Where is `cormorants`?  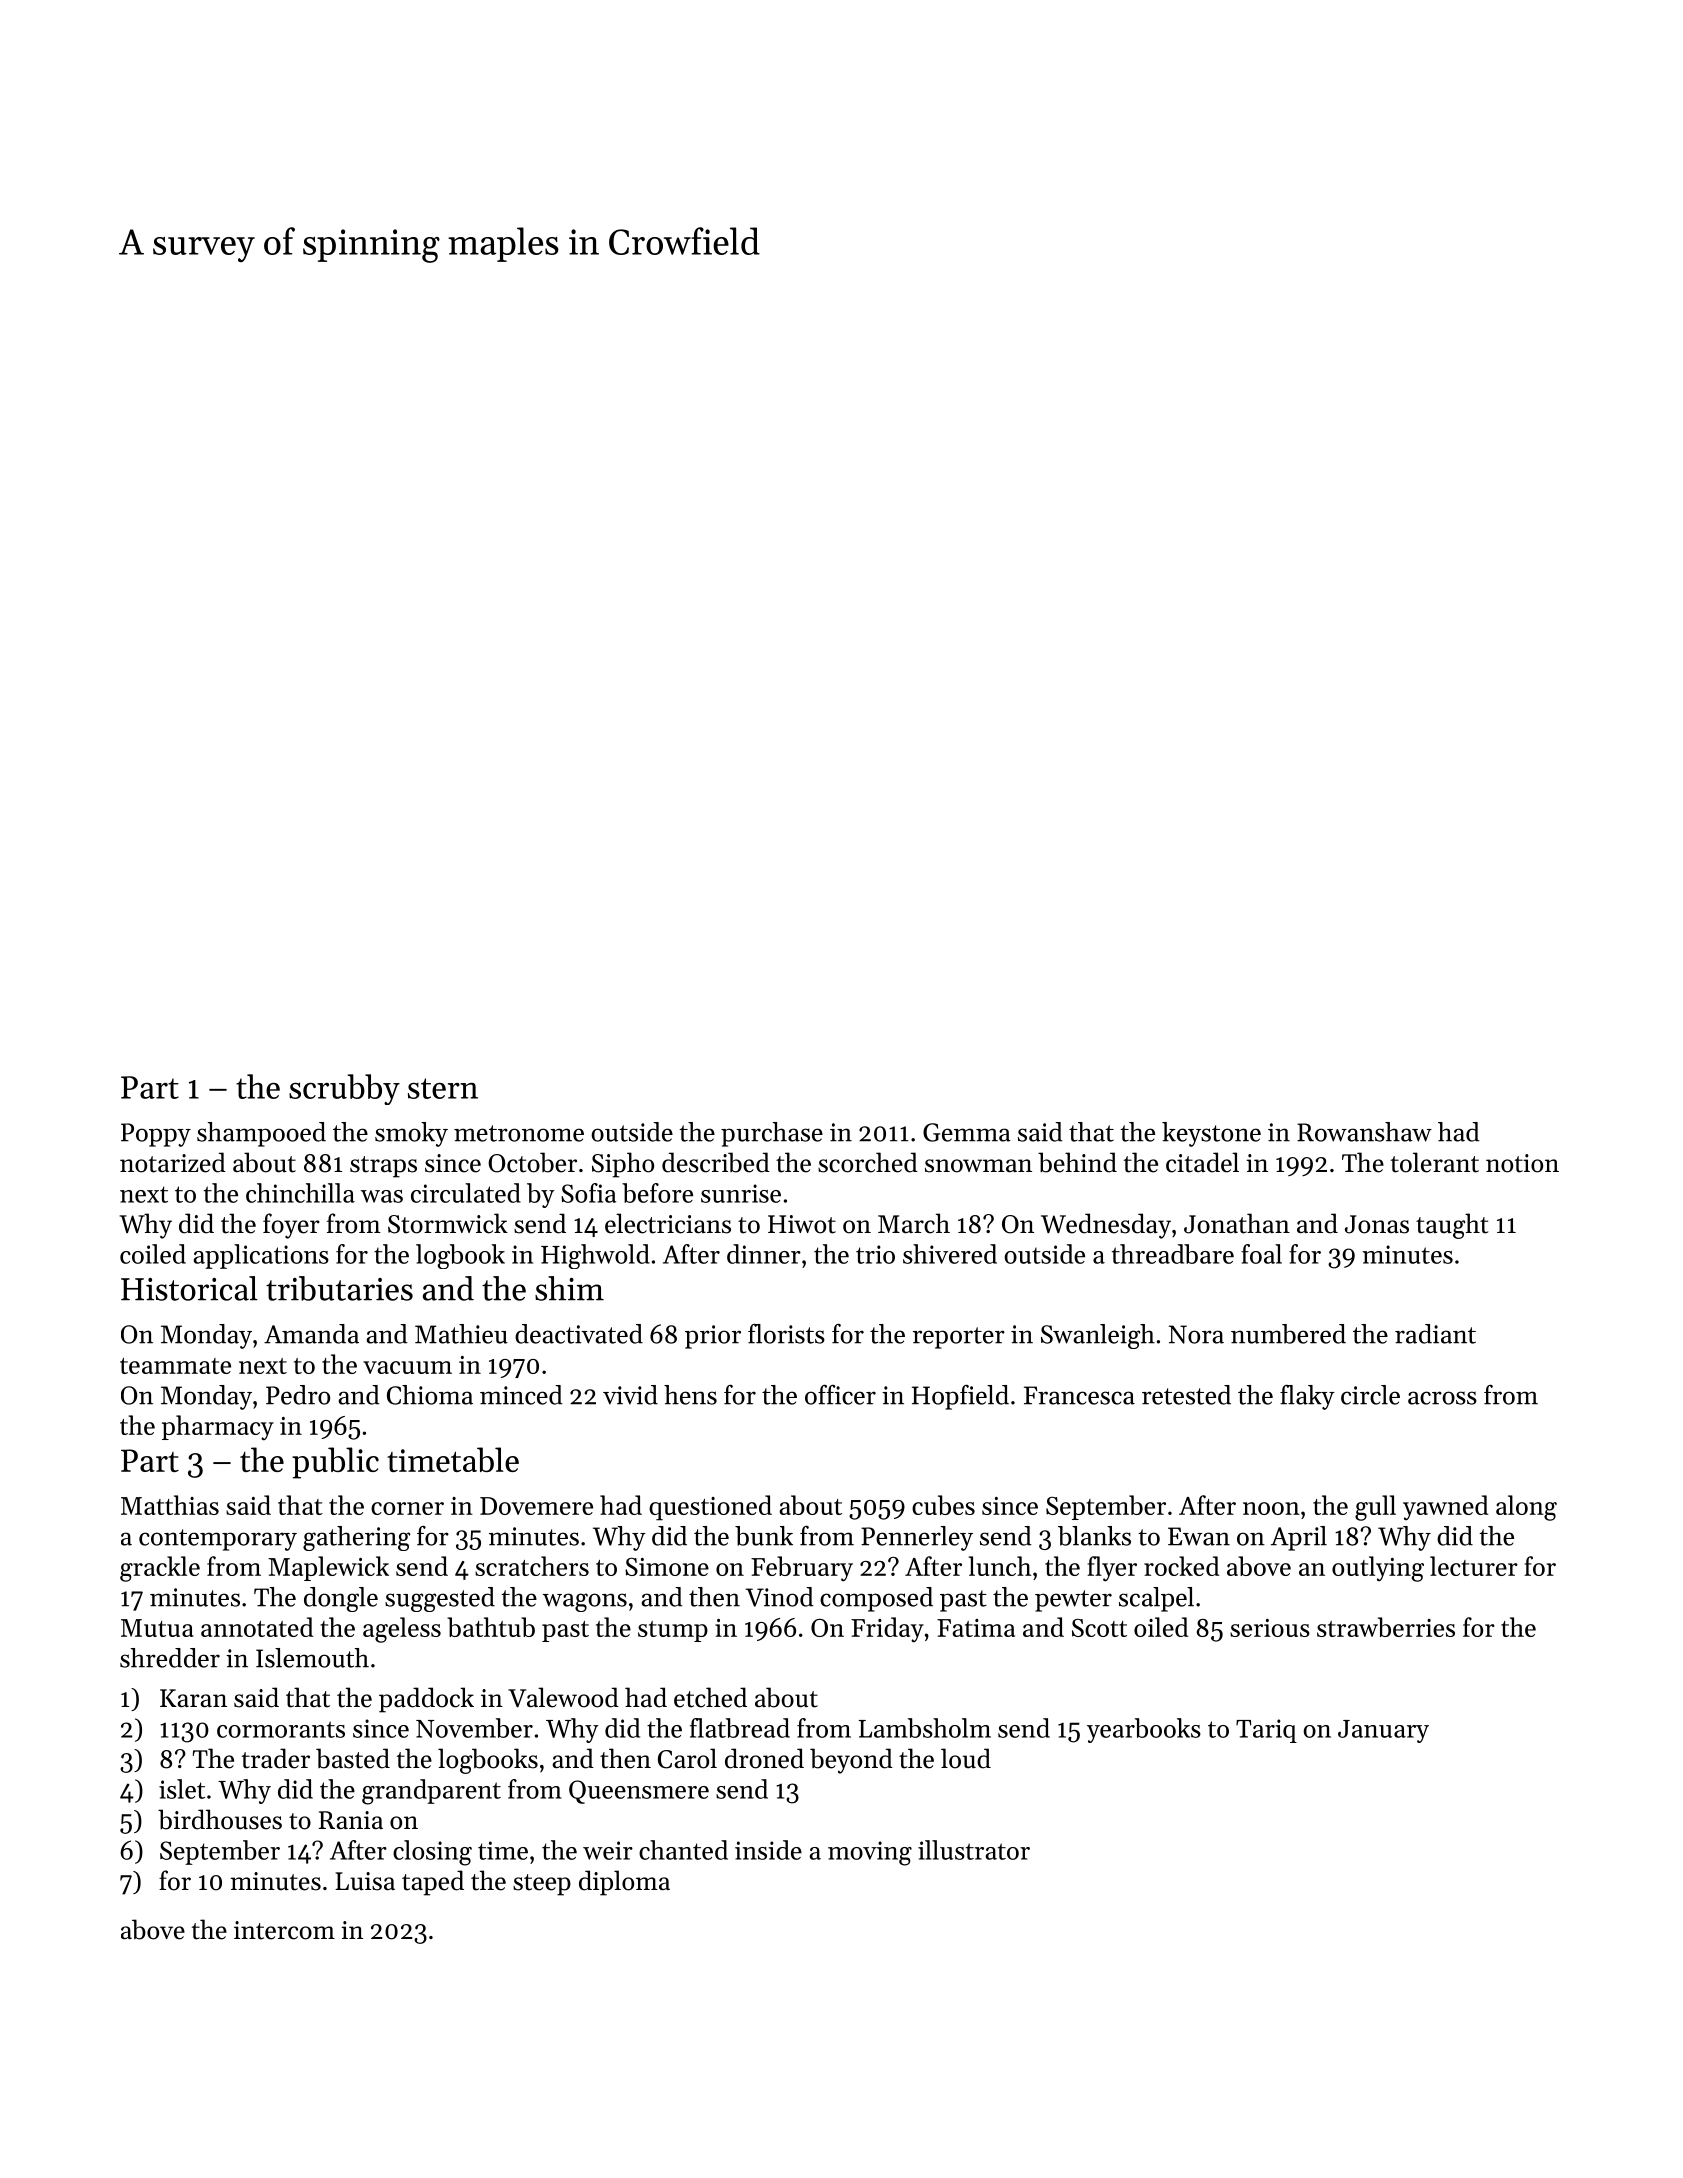
cormorants is located at coordinates (281, 1729).
